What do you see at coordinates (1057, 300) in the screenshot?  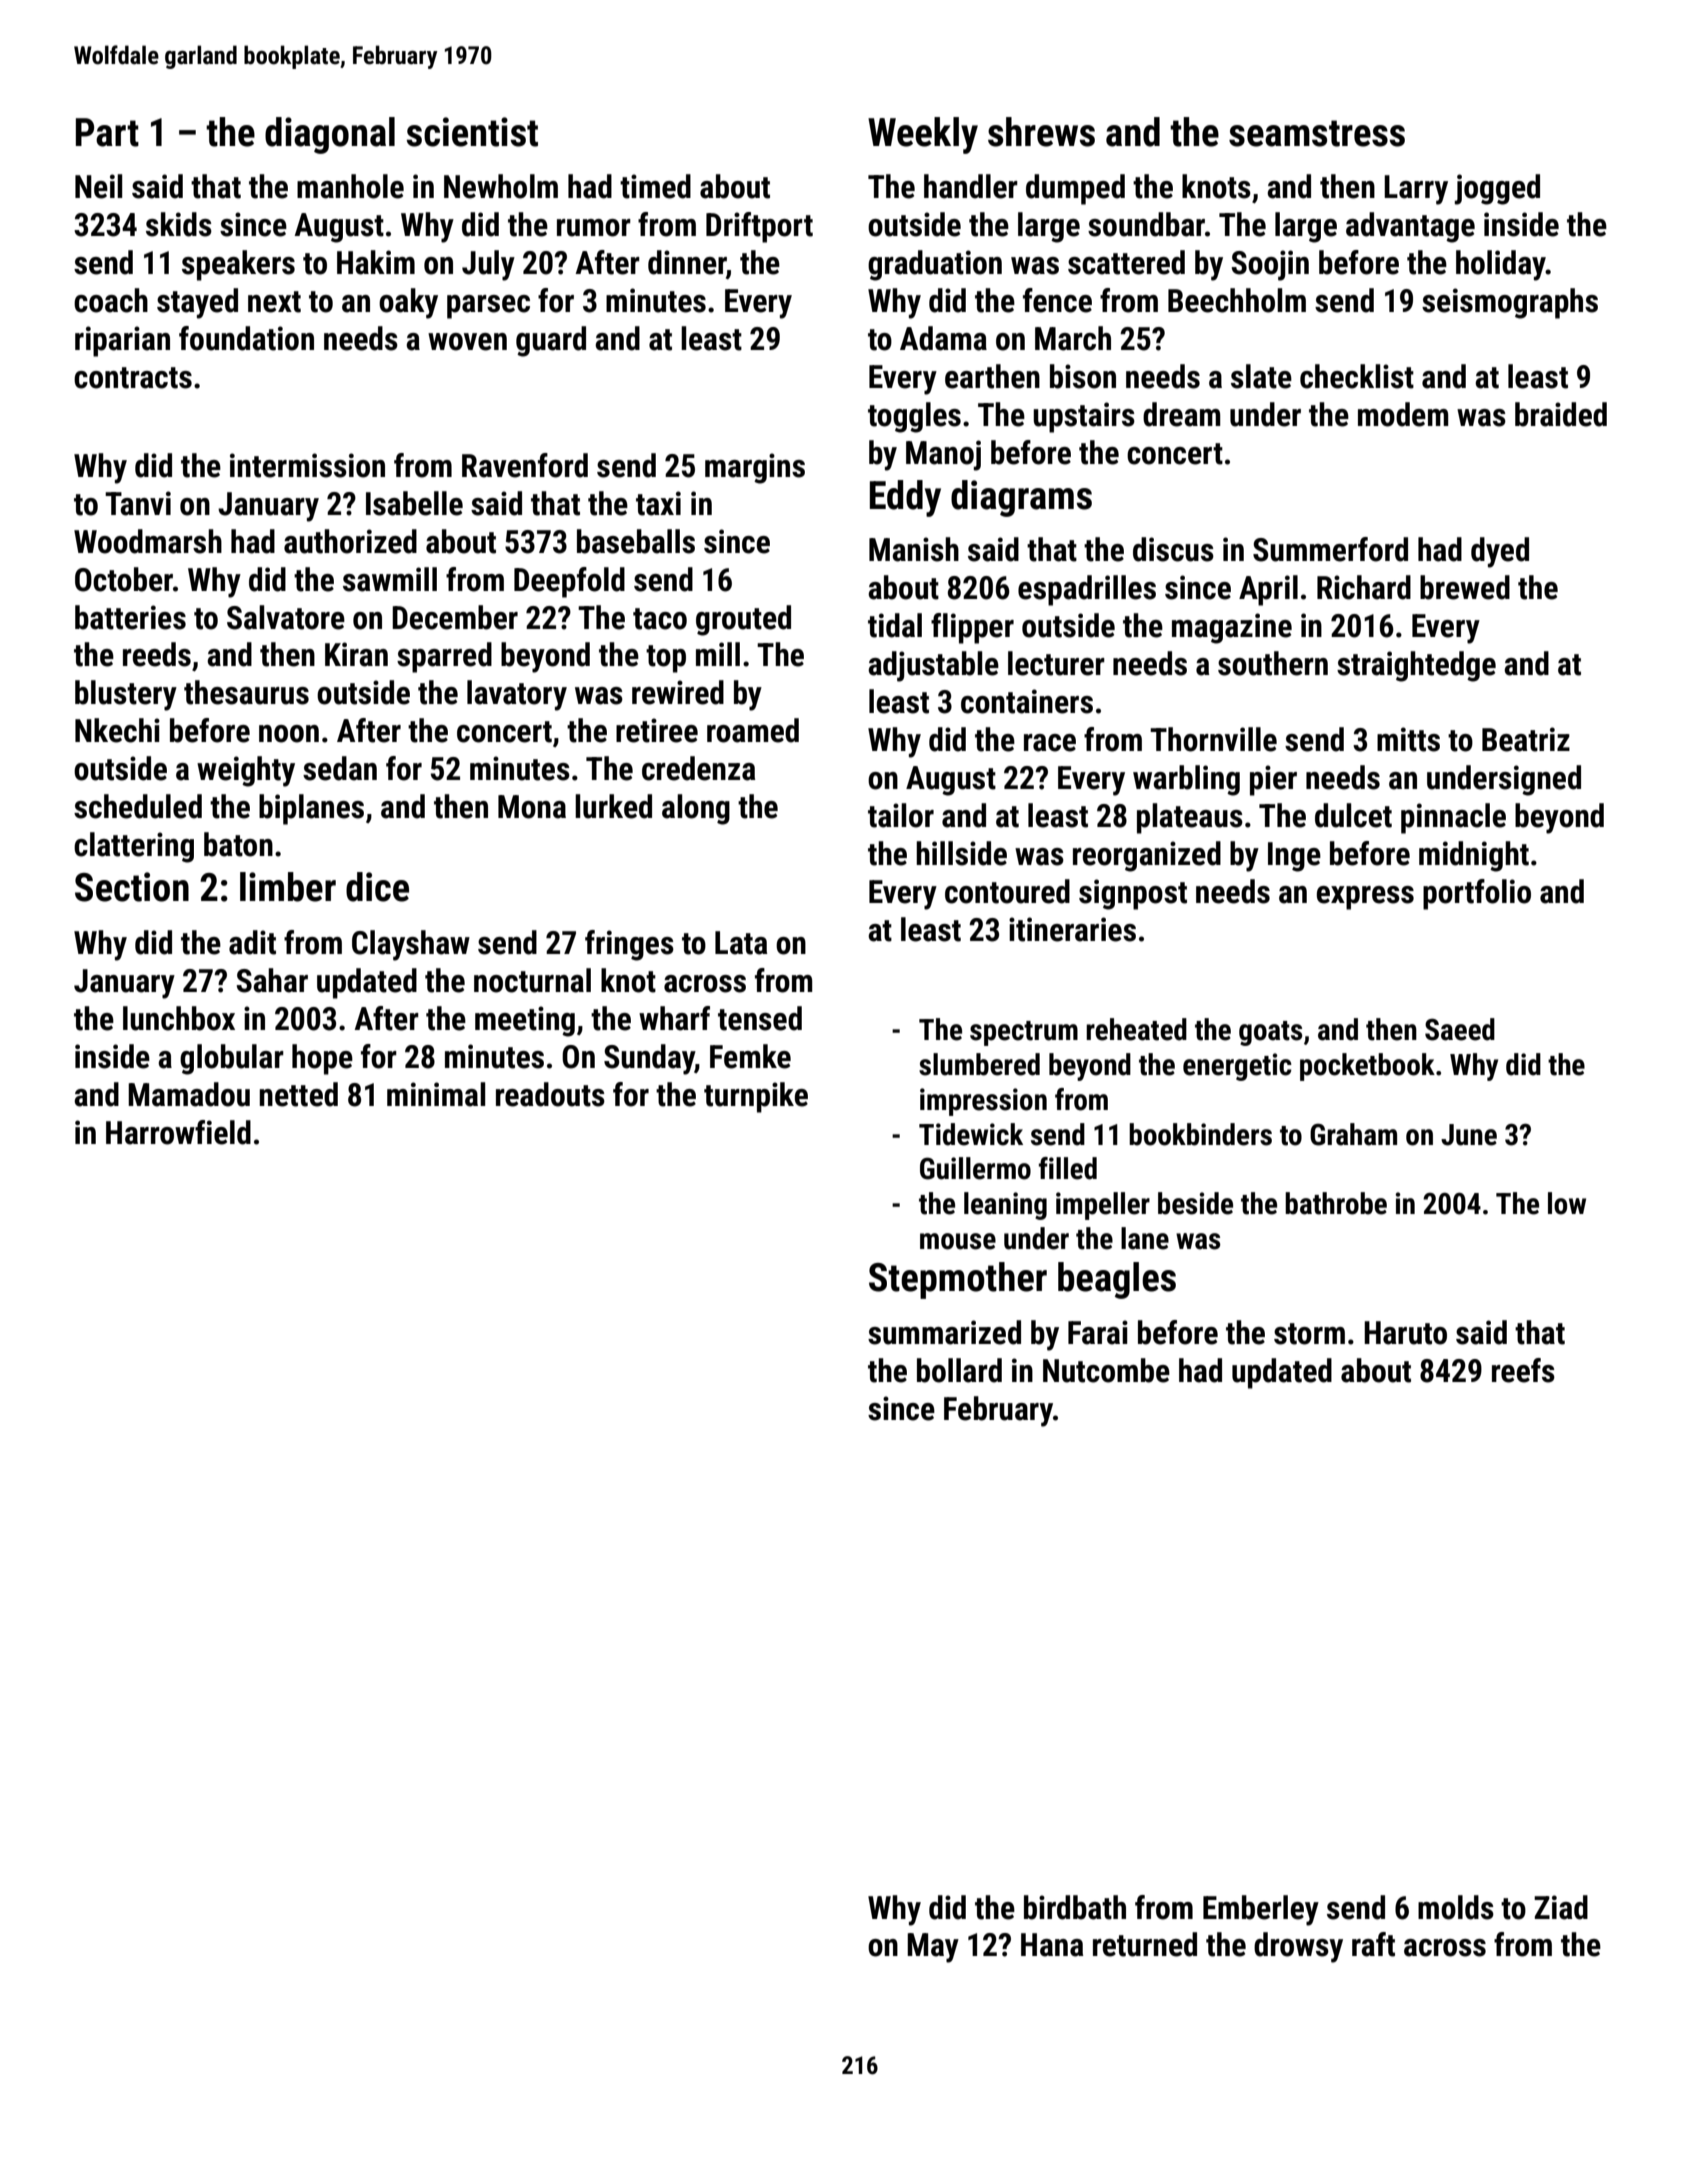 I see `fence` at bounding box center [1057, 300].
